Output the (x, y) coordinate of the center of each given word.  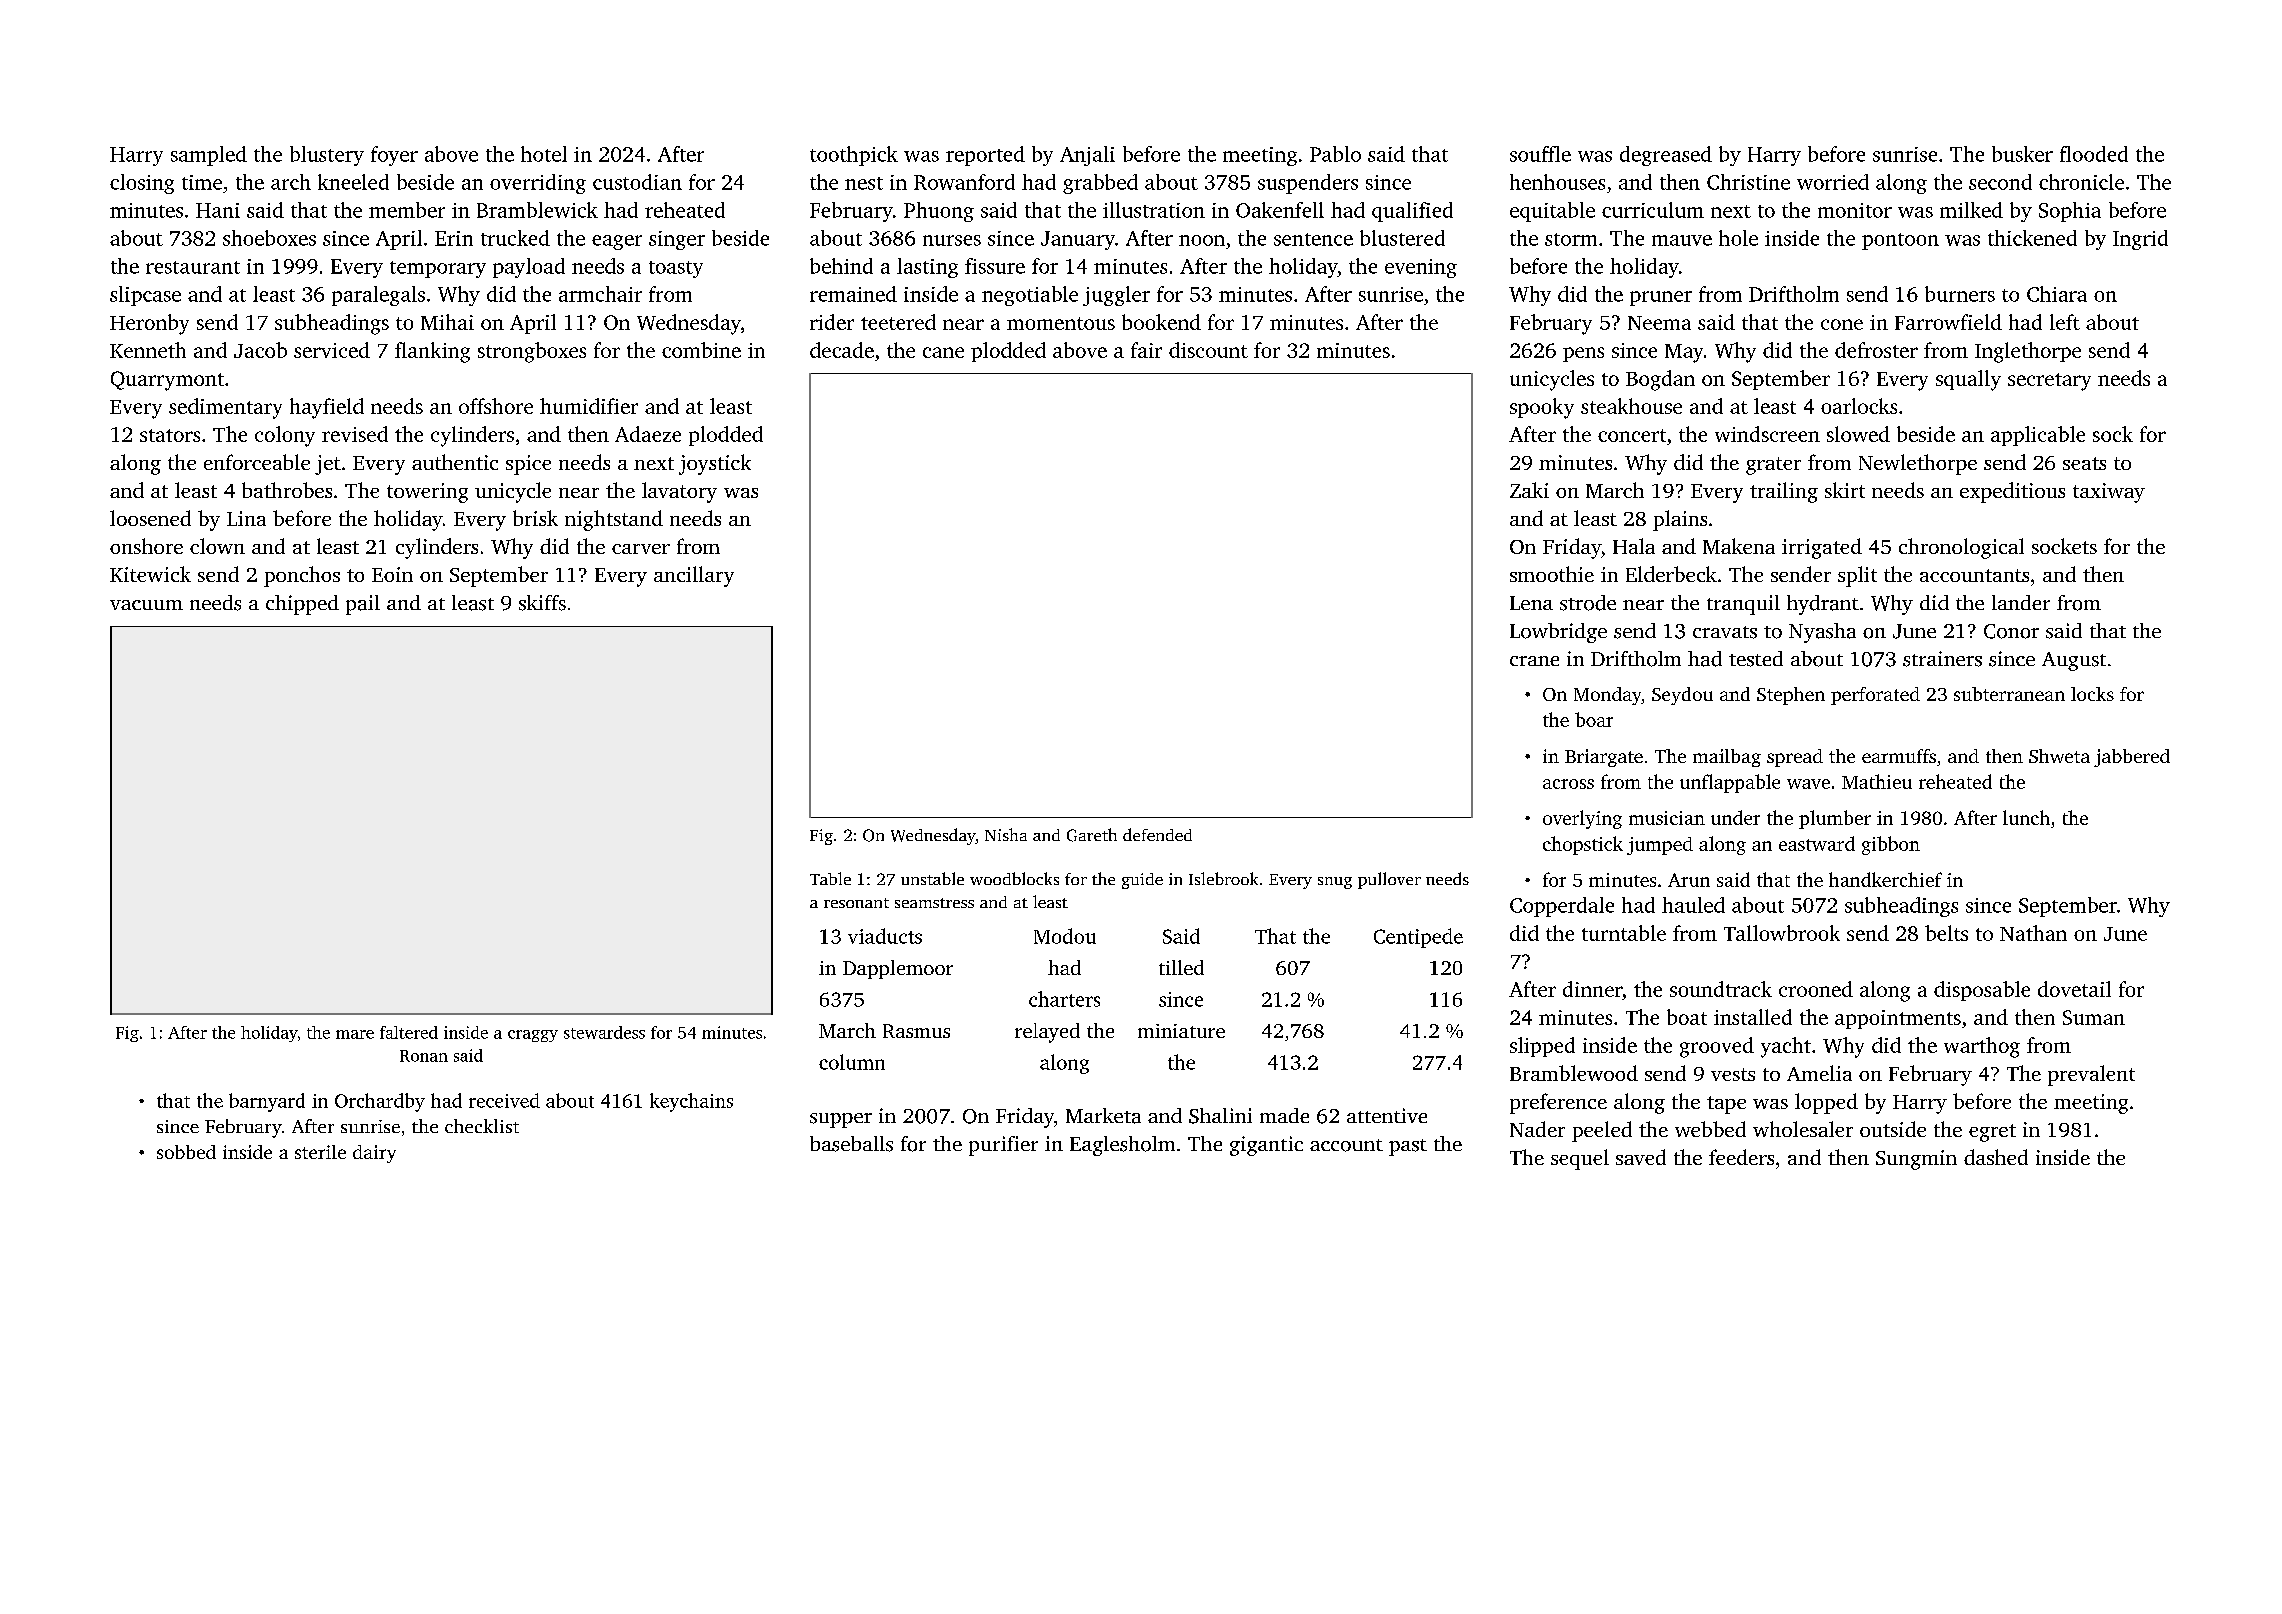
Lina (246, 518)
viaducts (885, 936)
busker (2022, 154)
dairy (374, 1154)
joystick (715, 464)
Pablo (1335, 154)
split (1857, 576)
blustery (327, 156)
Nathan (2033, 933)
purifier (1003, 1146)
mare (355, 1034)
